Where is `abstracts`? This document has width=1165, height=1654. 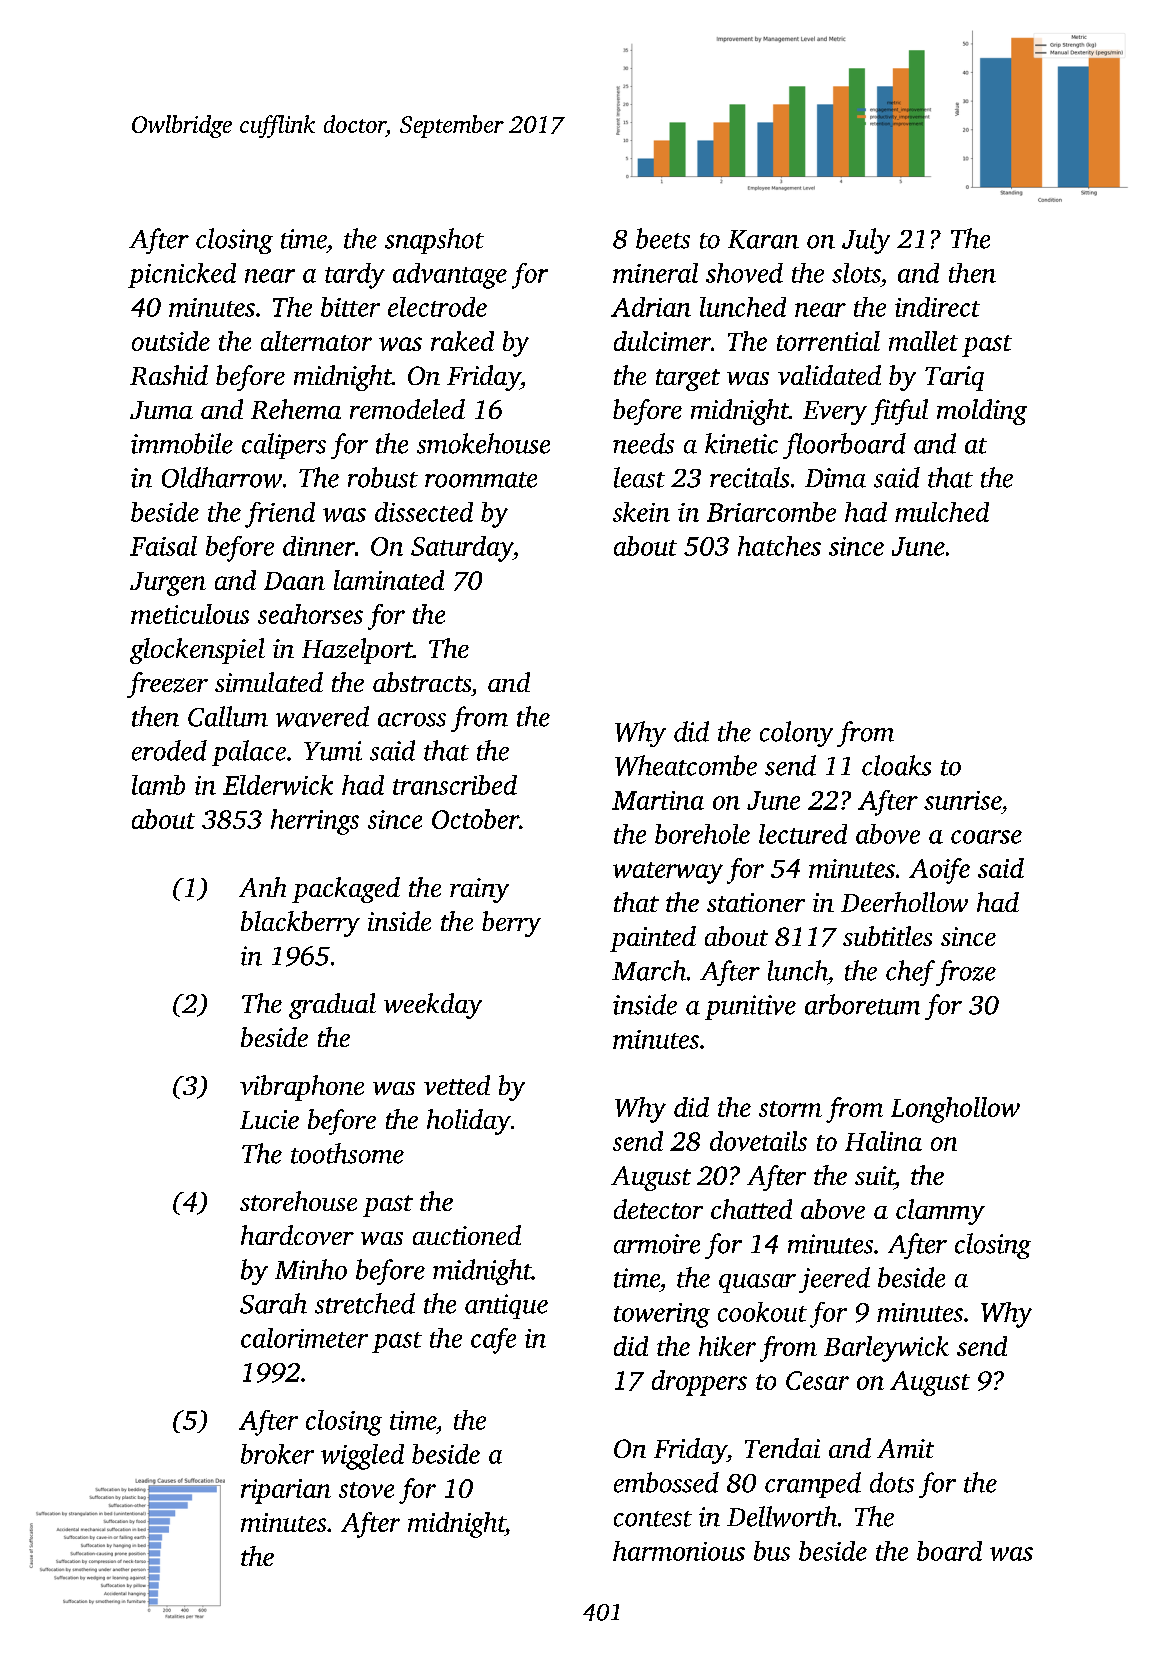
abstracts is located at coordinates (422, 682).
